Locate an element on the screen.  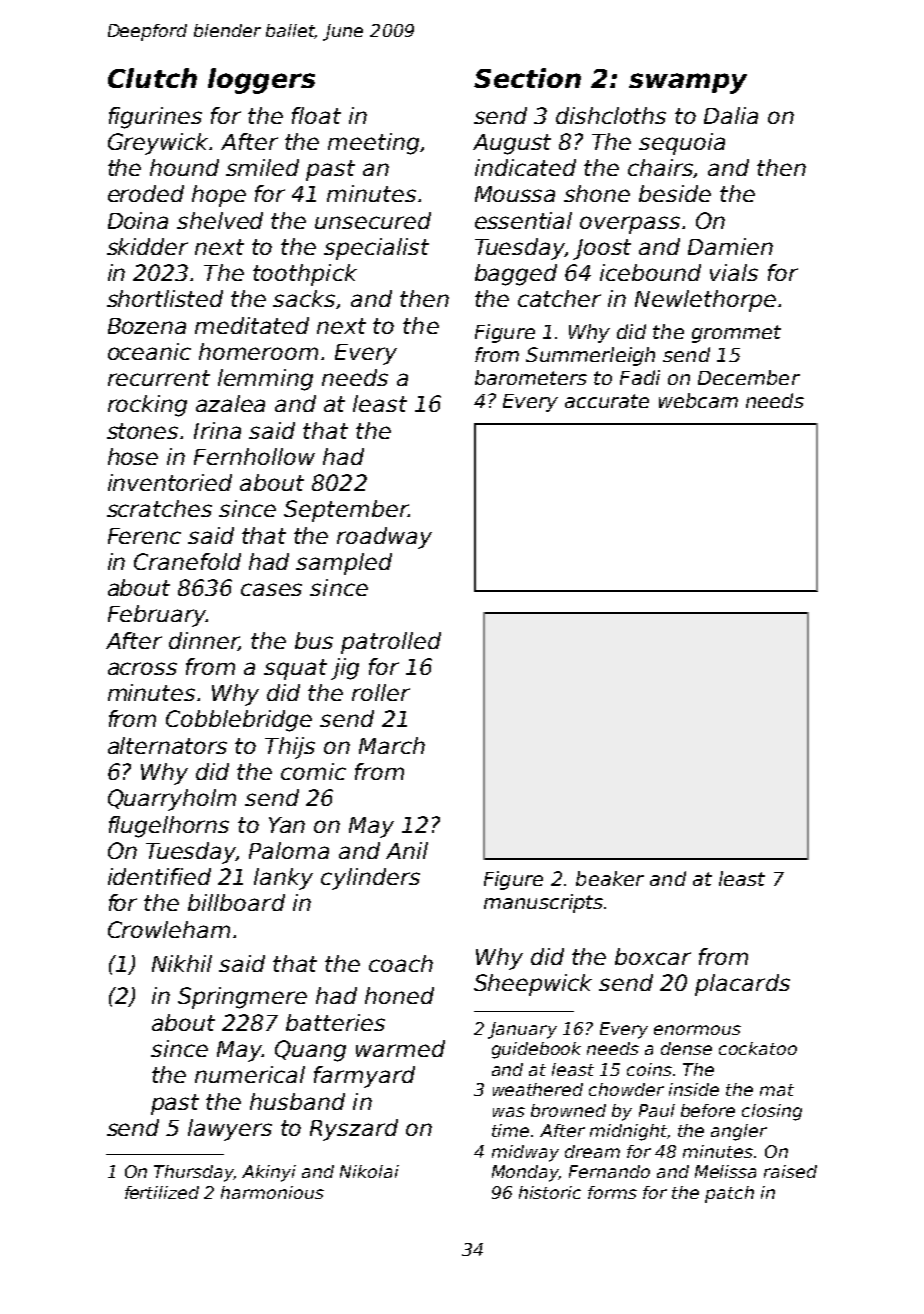
barometers is located at coordinates (531, 377).
